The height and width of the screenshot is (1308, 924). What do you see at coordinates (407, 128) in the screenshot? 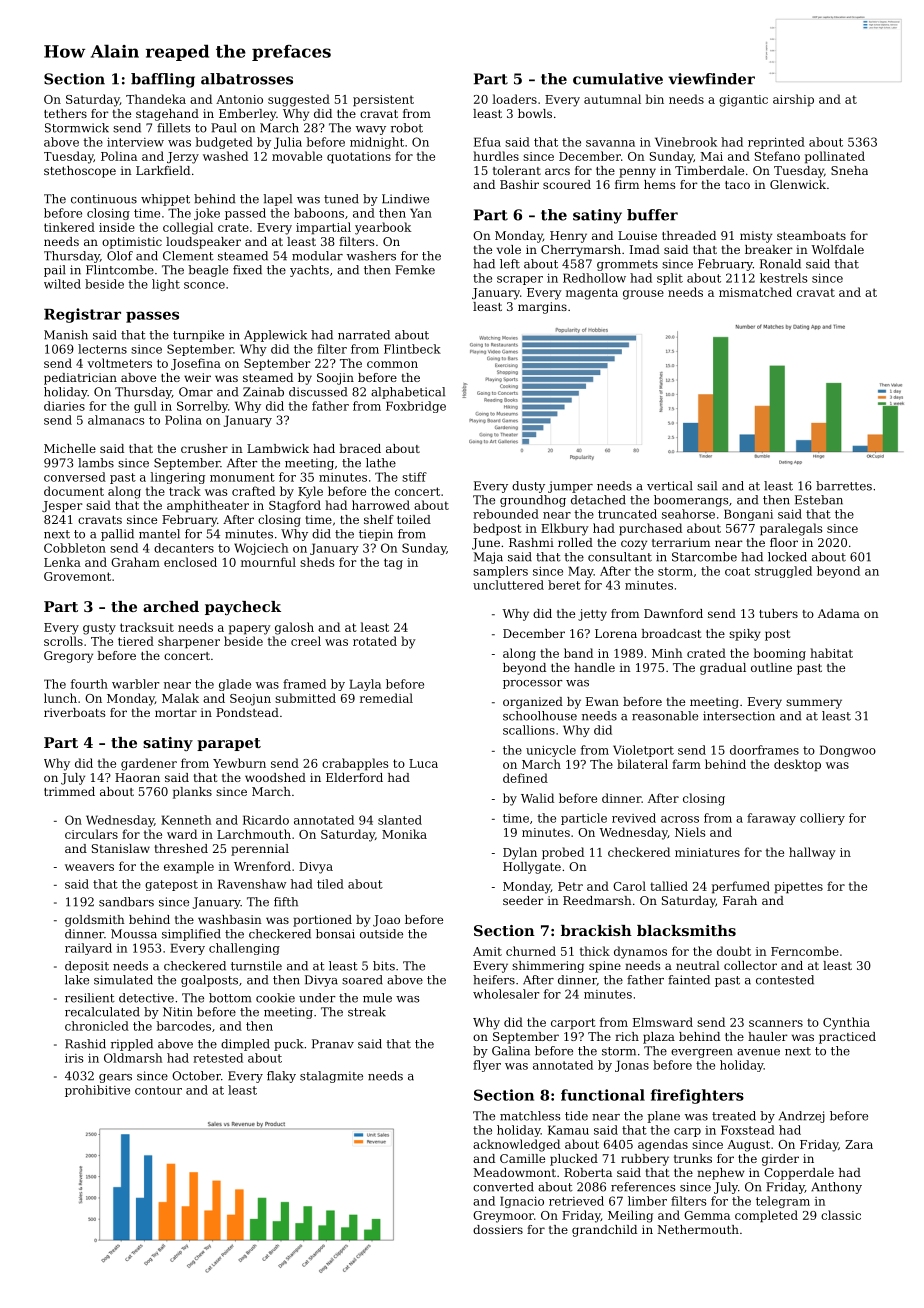
I see `robot` at bounding box center [407, 128].
